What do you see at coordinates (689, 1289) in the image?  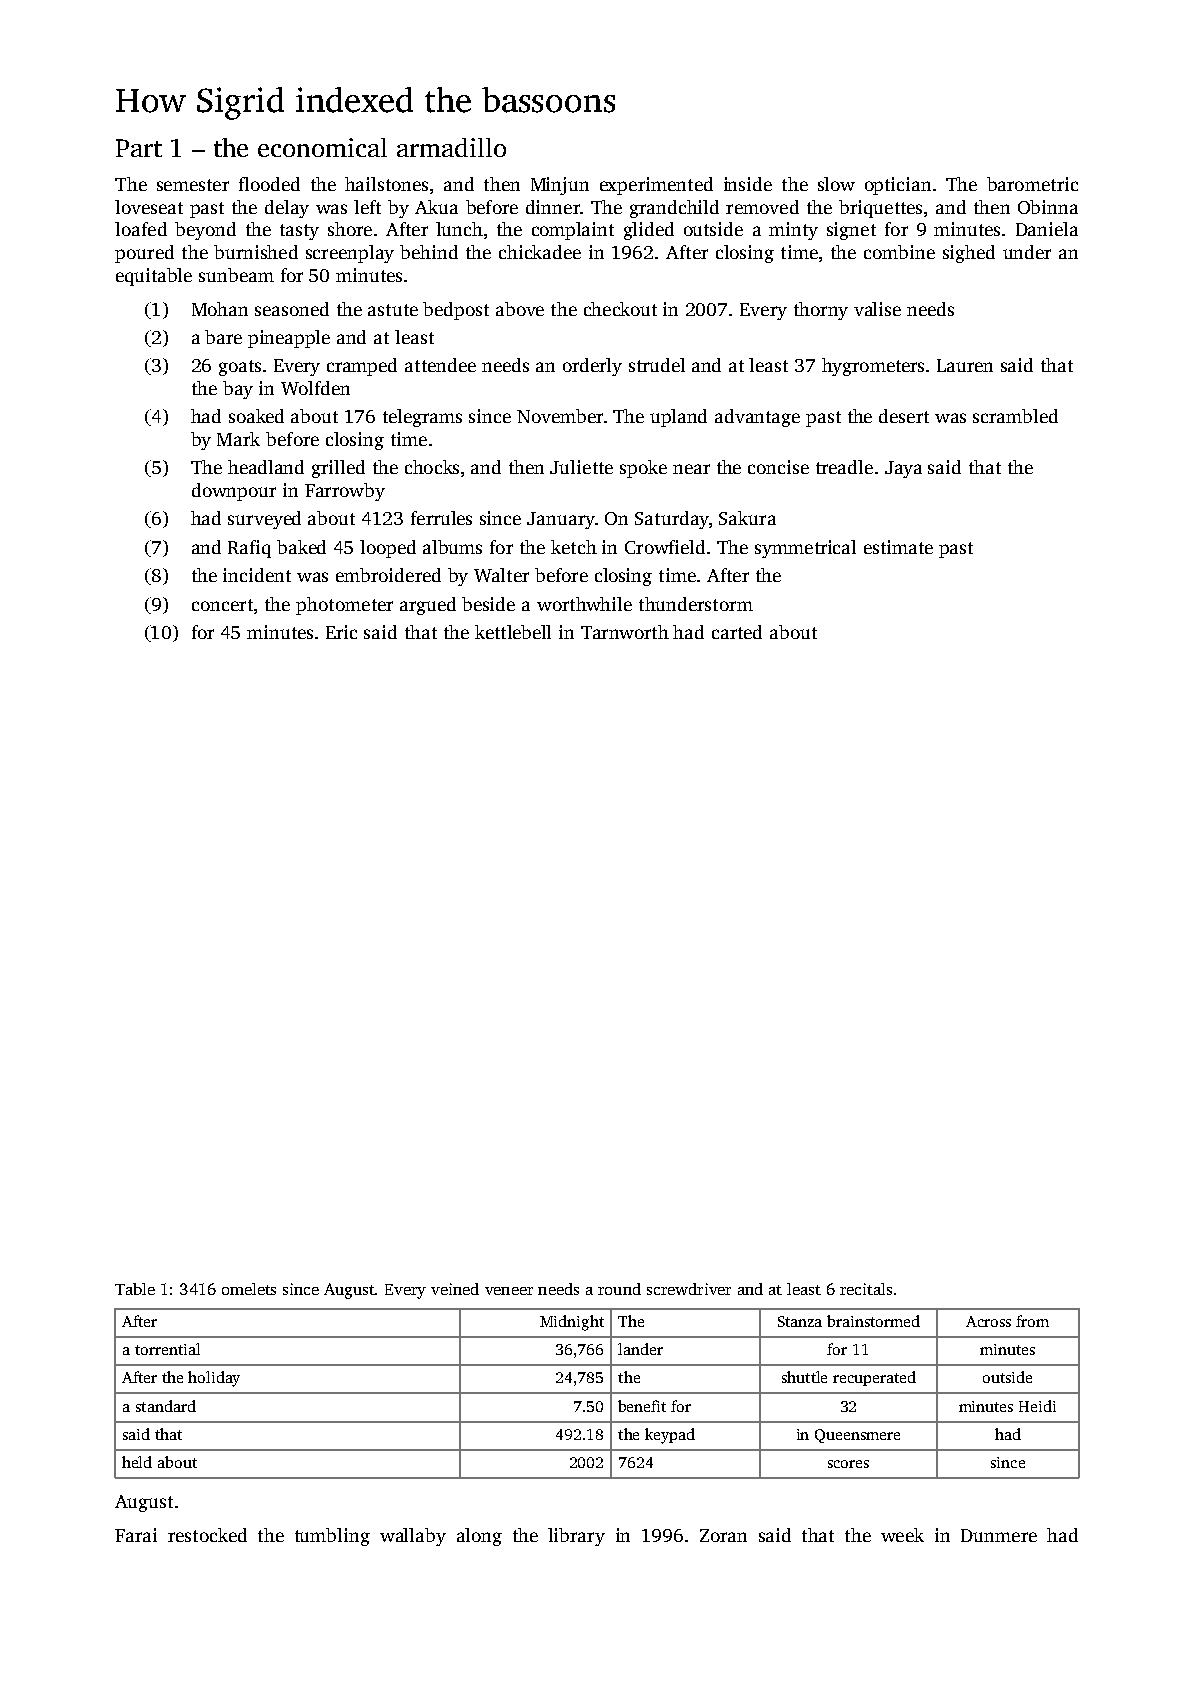 I see `screwdriver` at bounding box center [689, 1289].
